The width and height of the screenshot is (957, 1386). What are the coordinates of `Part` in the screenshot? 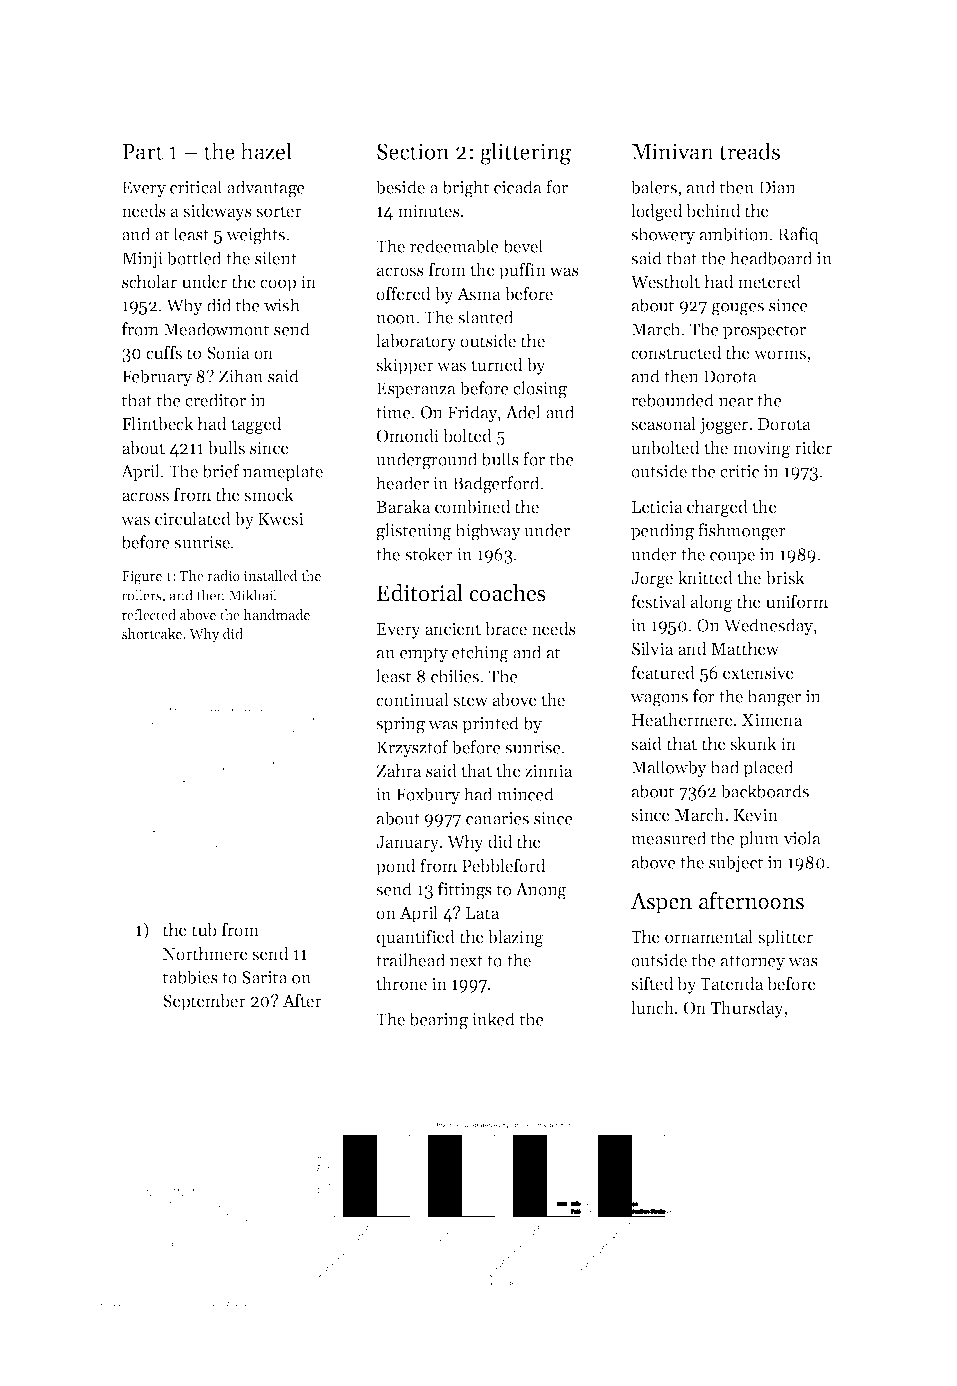 It's located at (142, 152).
